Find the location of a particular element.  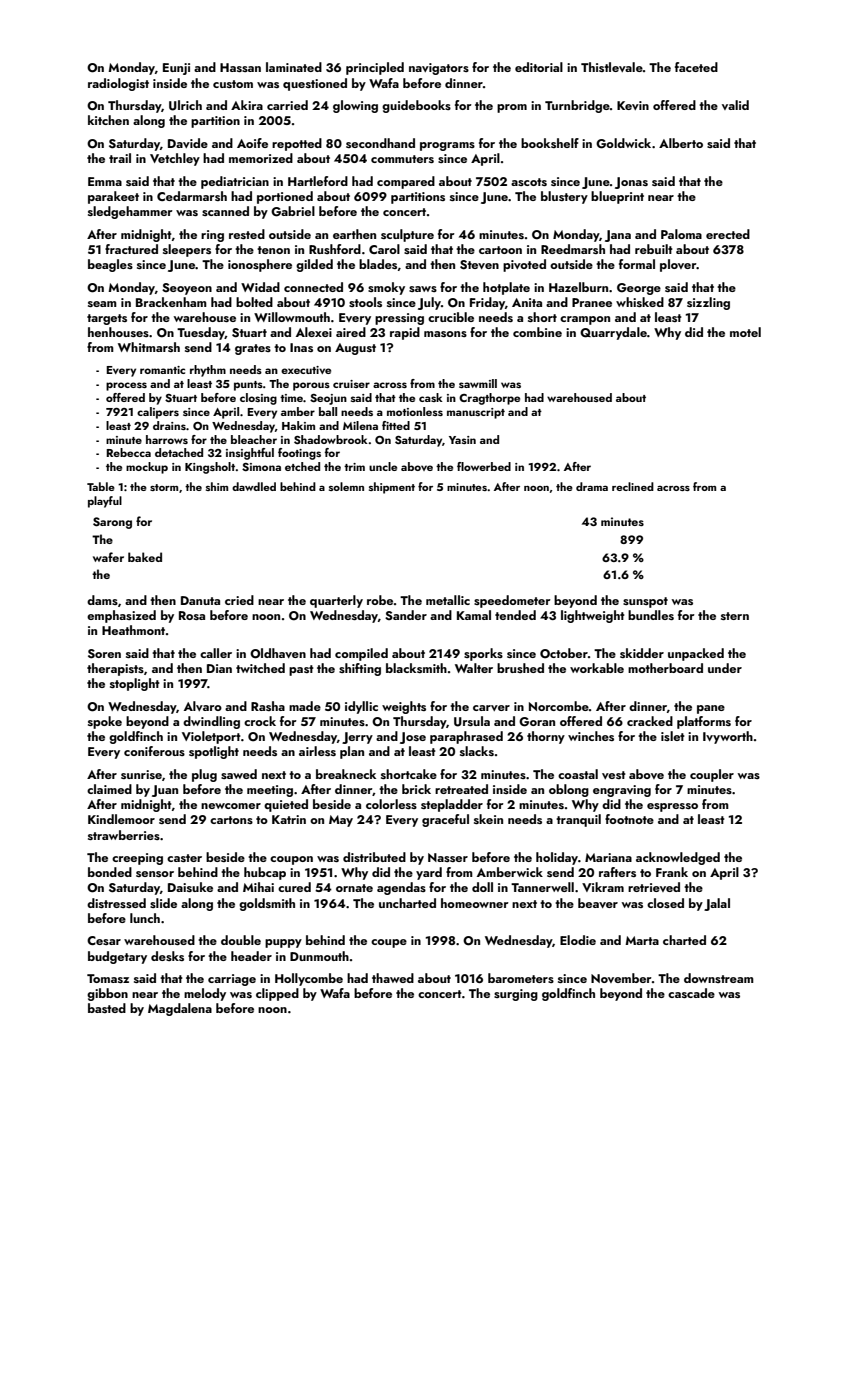

principled is located at coordinates (375, 68).
